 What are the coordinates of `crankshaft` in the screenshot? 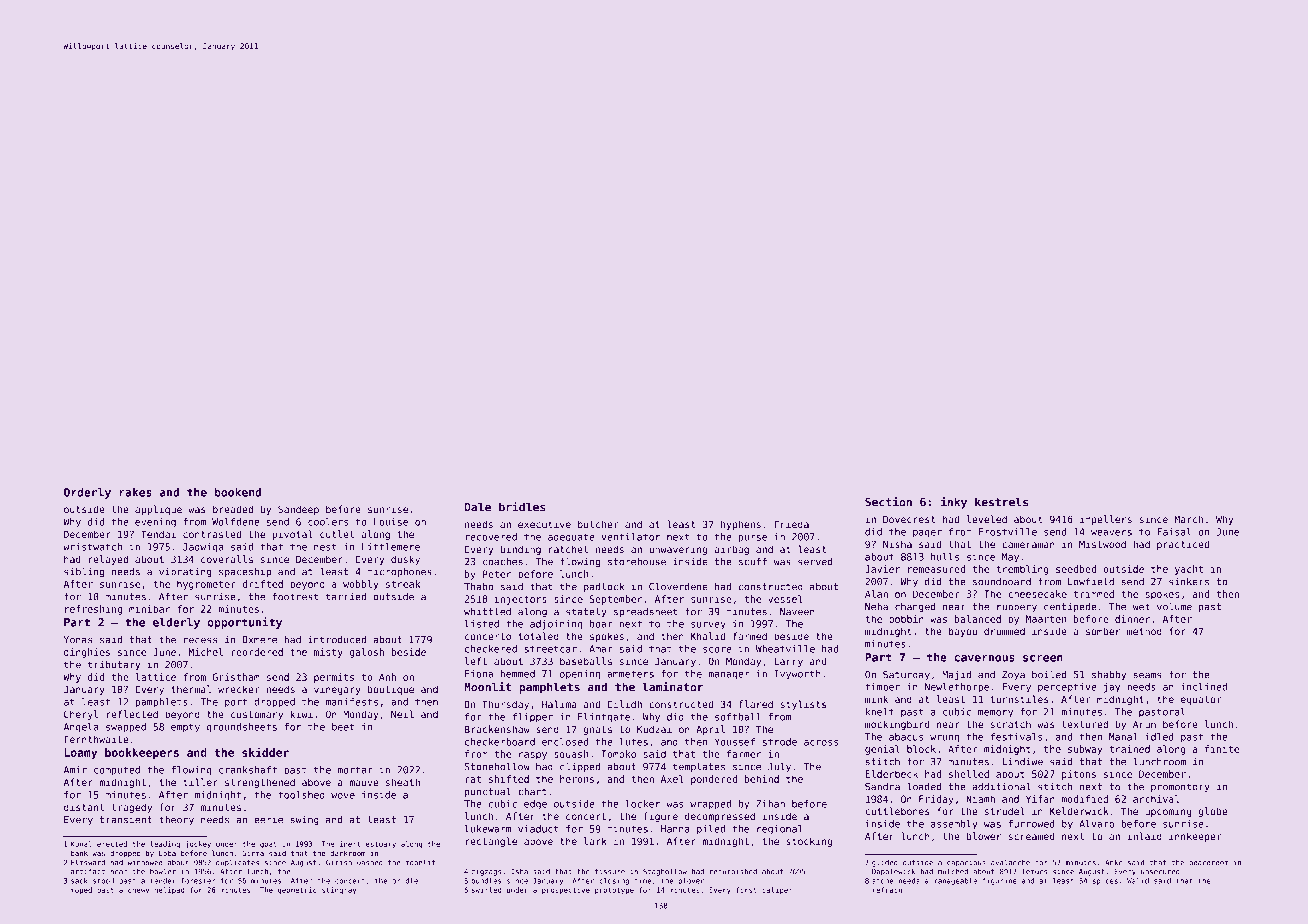 It's located at (248, 770).
